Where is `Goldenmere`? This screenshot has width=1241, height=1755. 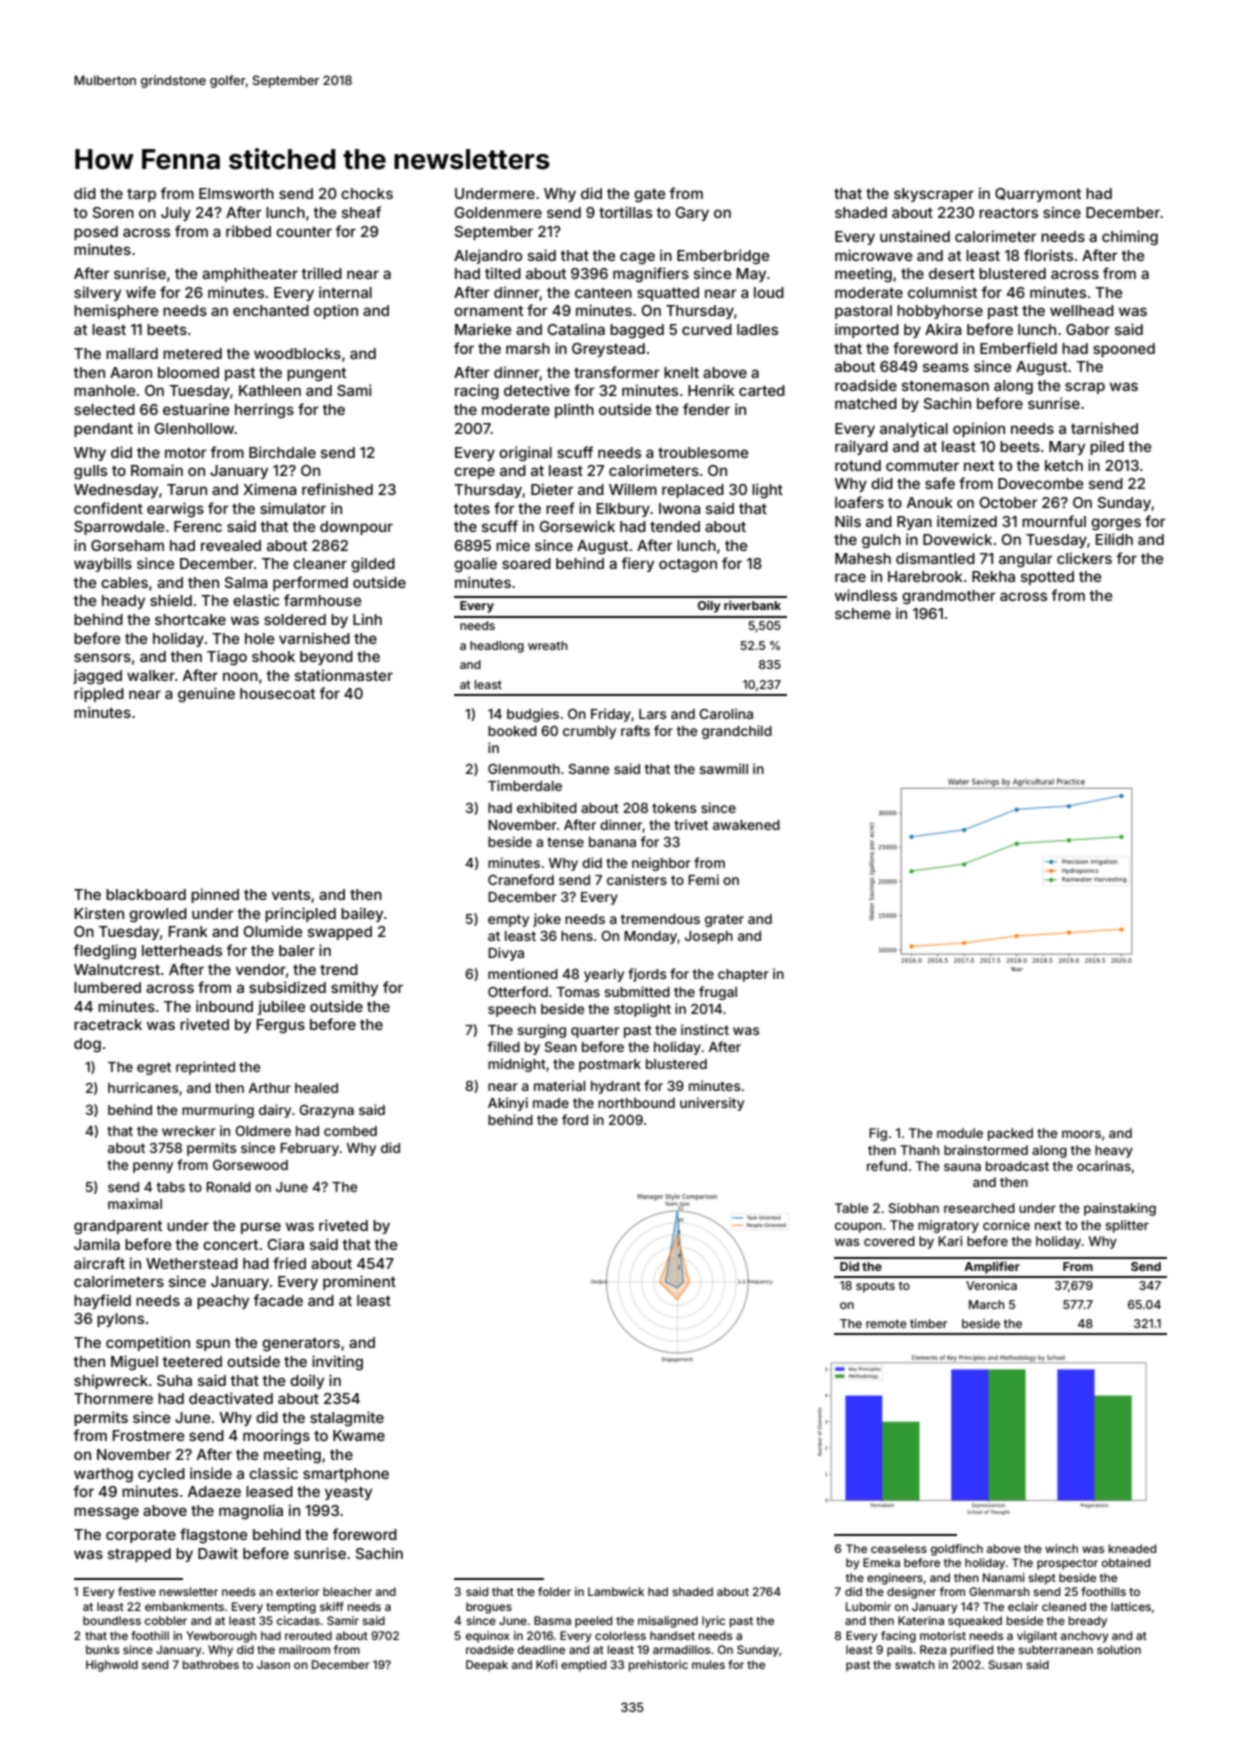 Goldenmere is located at coordinates (498, 212).
